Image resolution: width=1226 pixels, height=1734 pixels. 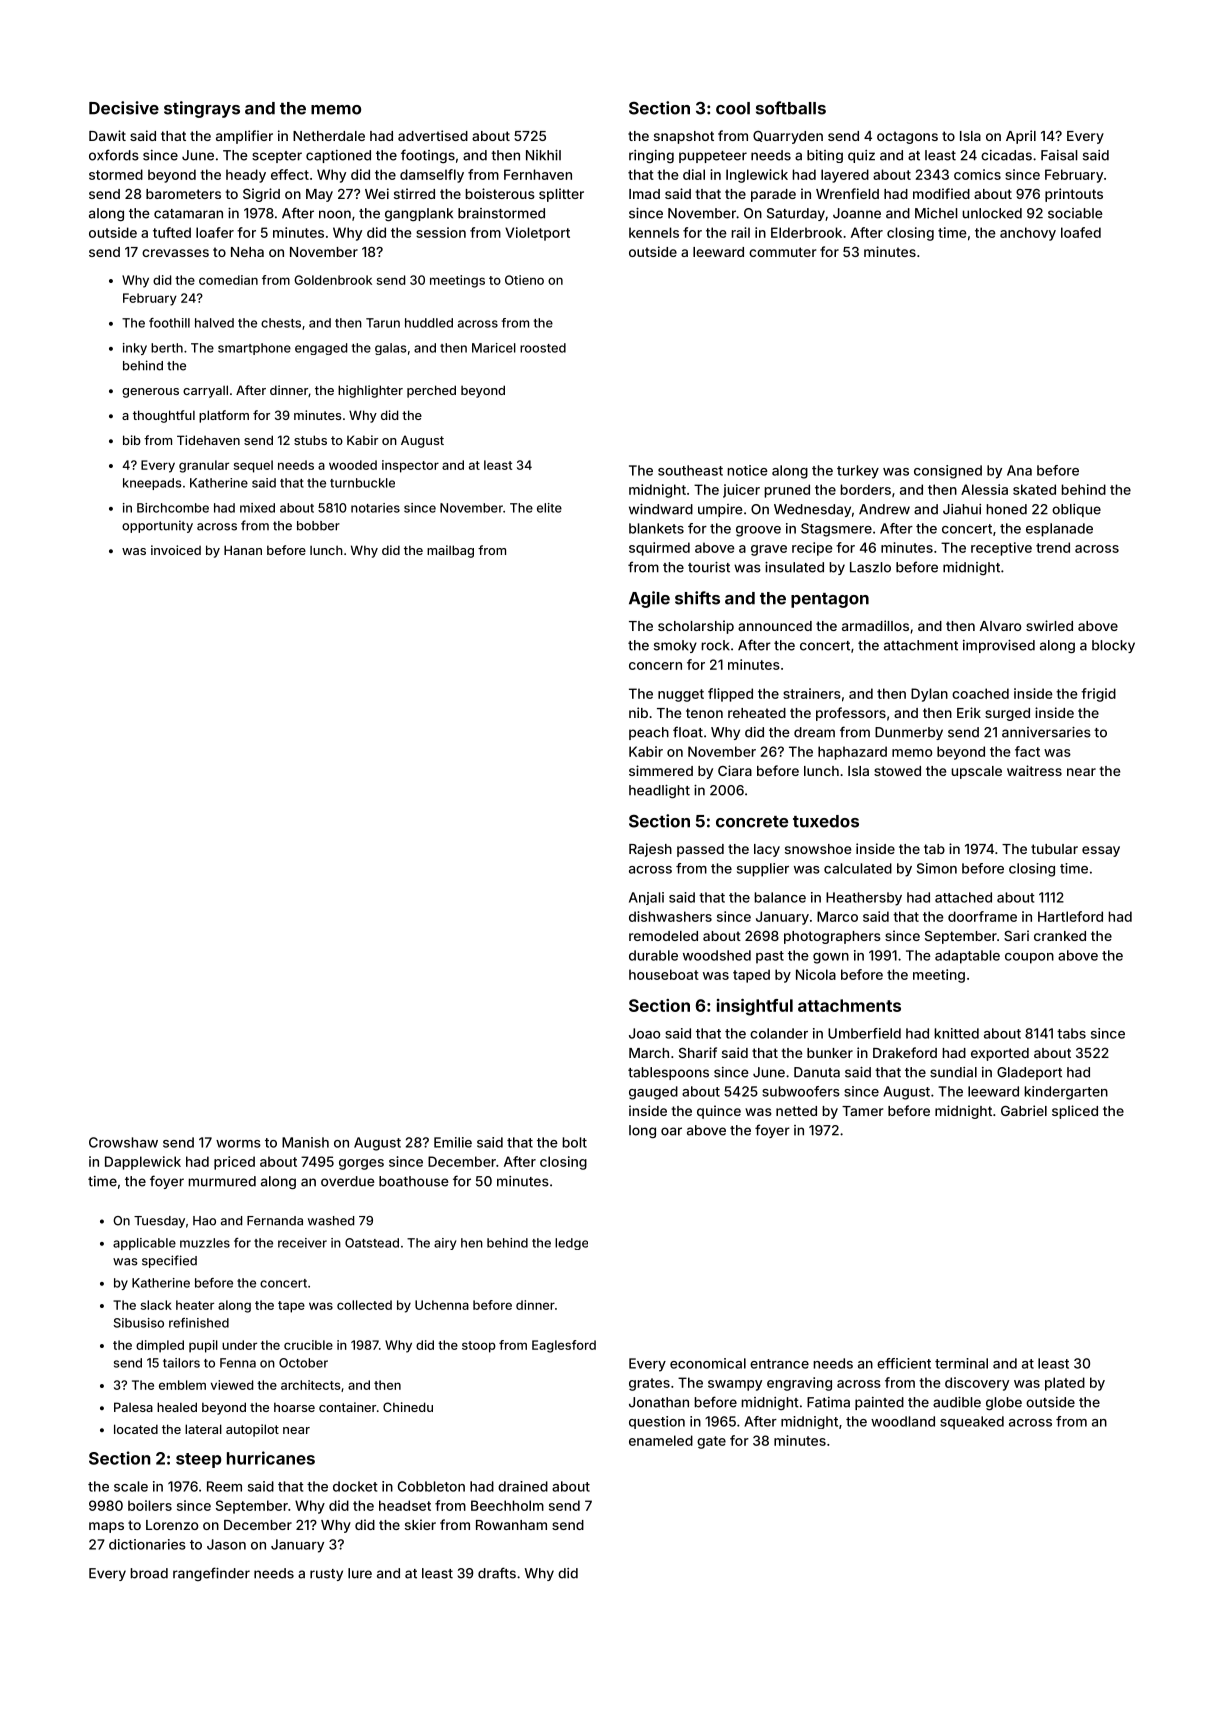 What do you see at coordinates (1065, 1384) in the document?
I see `plated` at bounding box center [1065, 1384].
